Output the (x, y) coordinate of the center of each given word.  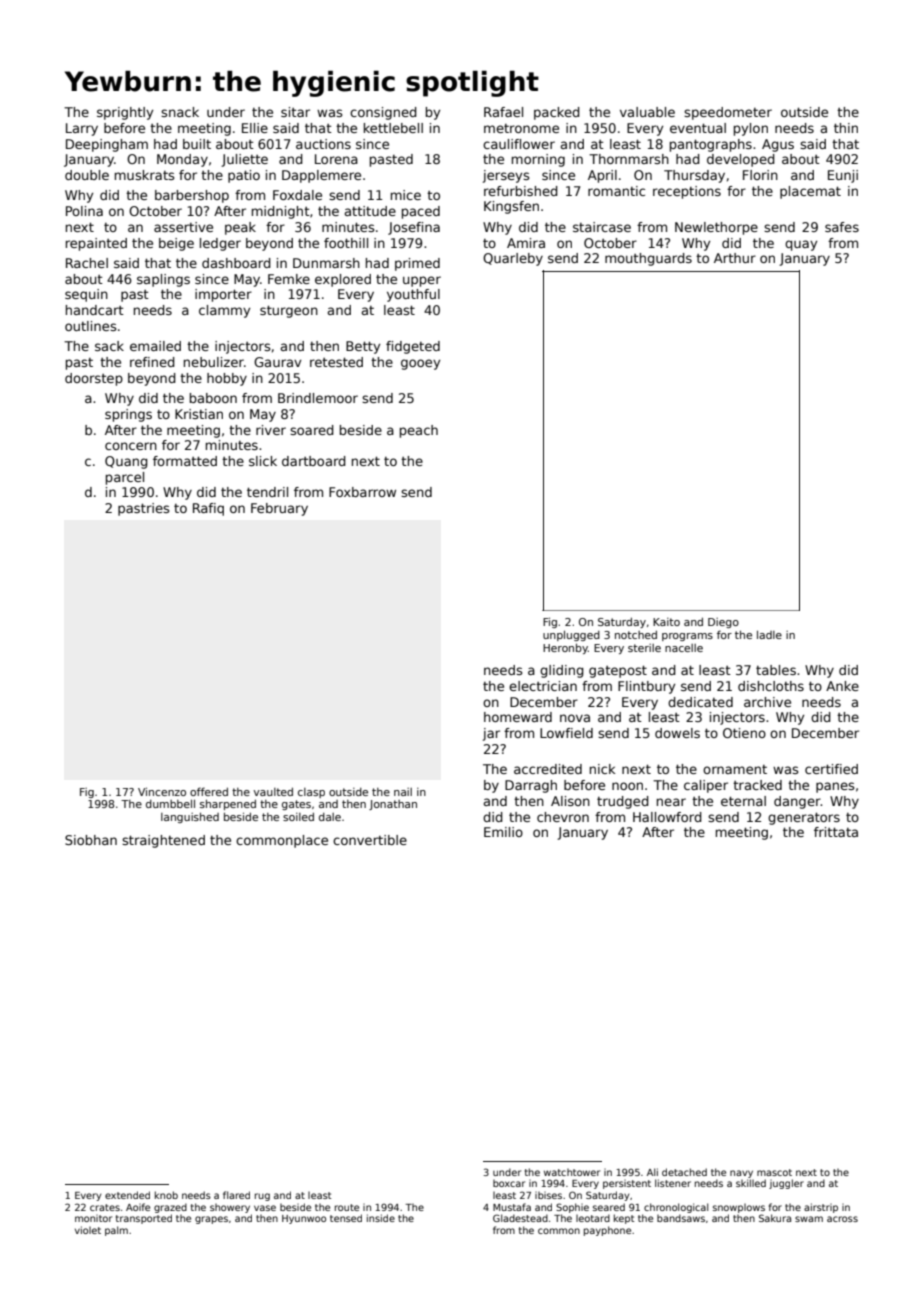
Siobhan (91, 840)
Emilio (503, 832)
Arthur (735, 258)
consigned (383, 113)
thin (846, 128)
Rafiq (208, 509)
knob (166, 1195)
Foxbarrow (362, 492)
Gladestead (520, 1218)
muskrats (145, 175)
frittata (836, 832)
